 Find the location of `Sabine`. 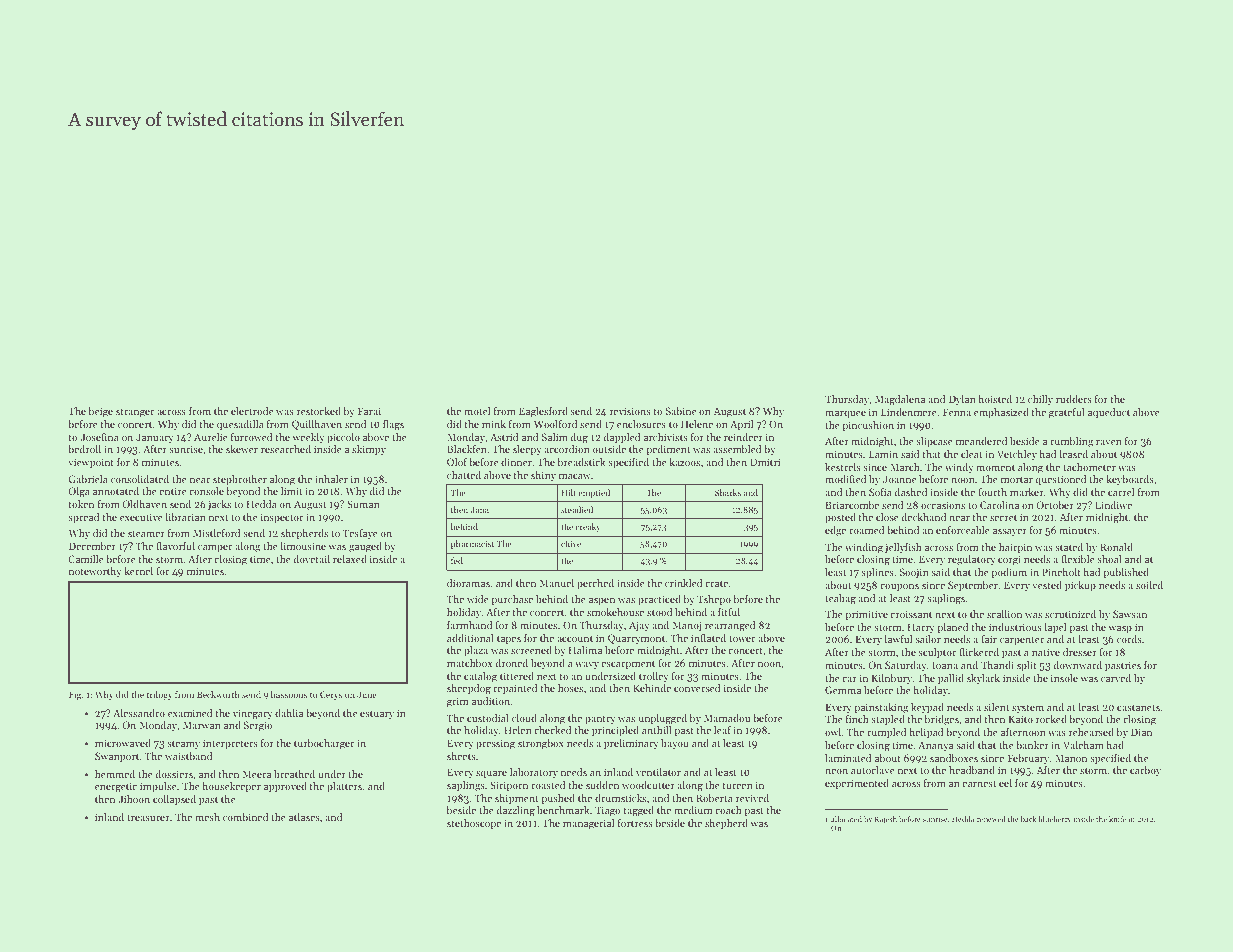

Sabine is located at coordinates (681, 411).
